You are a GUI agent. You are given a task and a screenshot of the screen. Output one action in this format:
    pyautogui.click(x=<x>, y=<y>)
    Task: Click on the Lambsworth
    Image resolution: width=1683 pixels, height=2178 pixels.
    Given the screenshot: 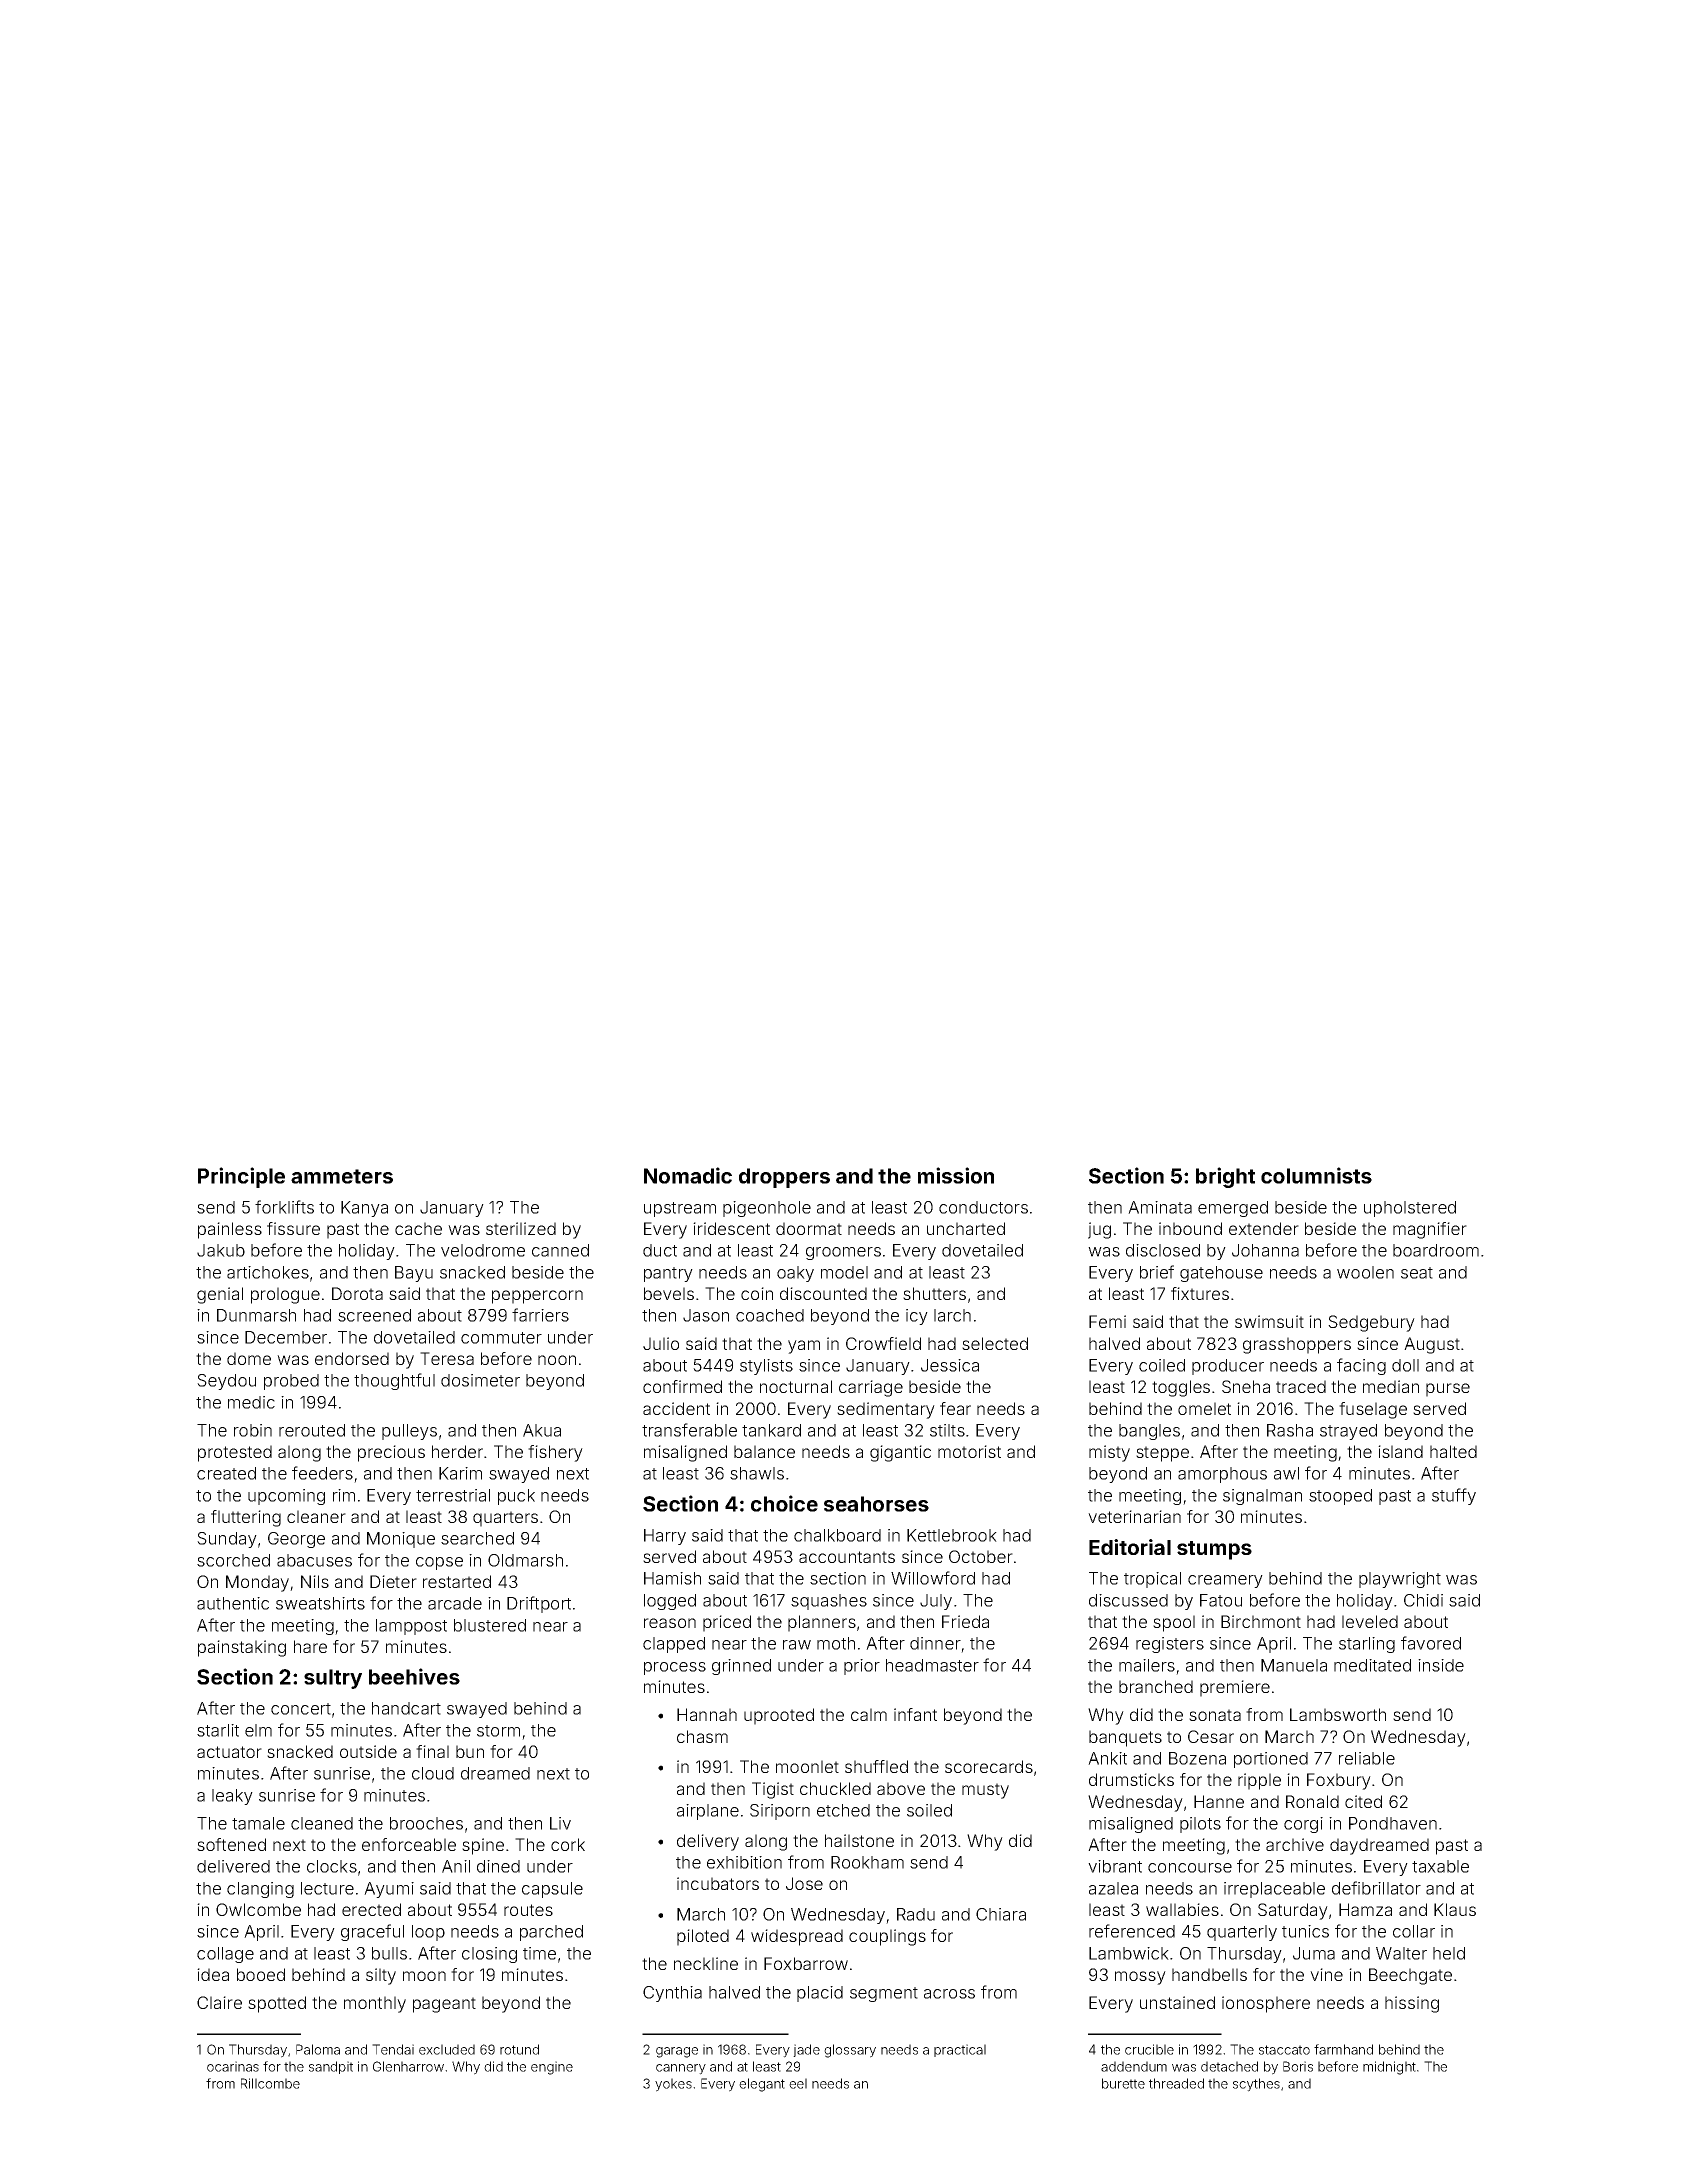 What is the action you would take?
    pyautogui.click(x=1338, y=1714)
